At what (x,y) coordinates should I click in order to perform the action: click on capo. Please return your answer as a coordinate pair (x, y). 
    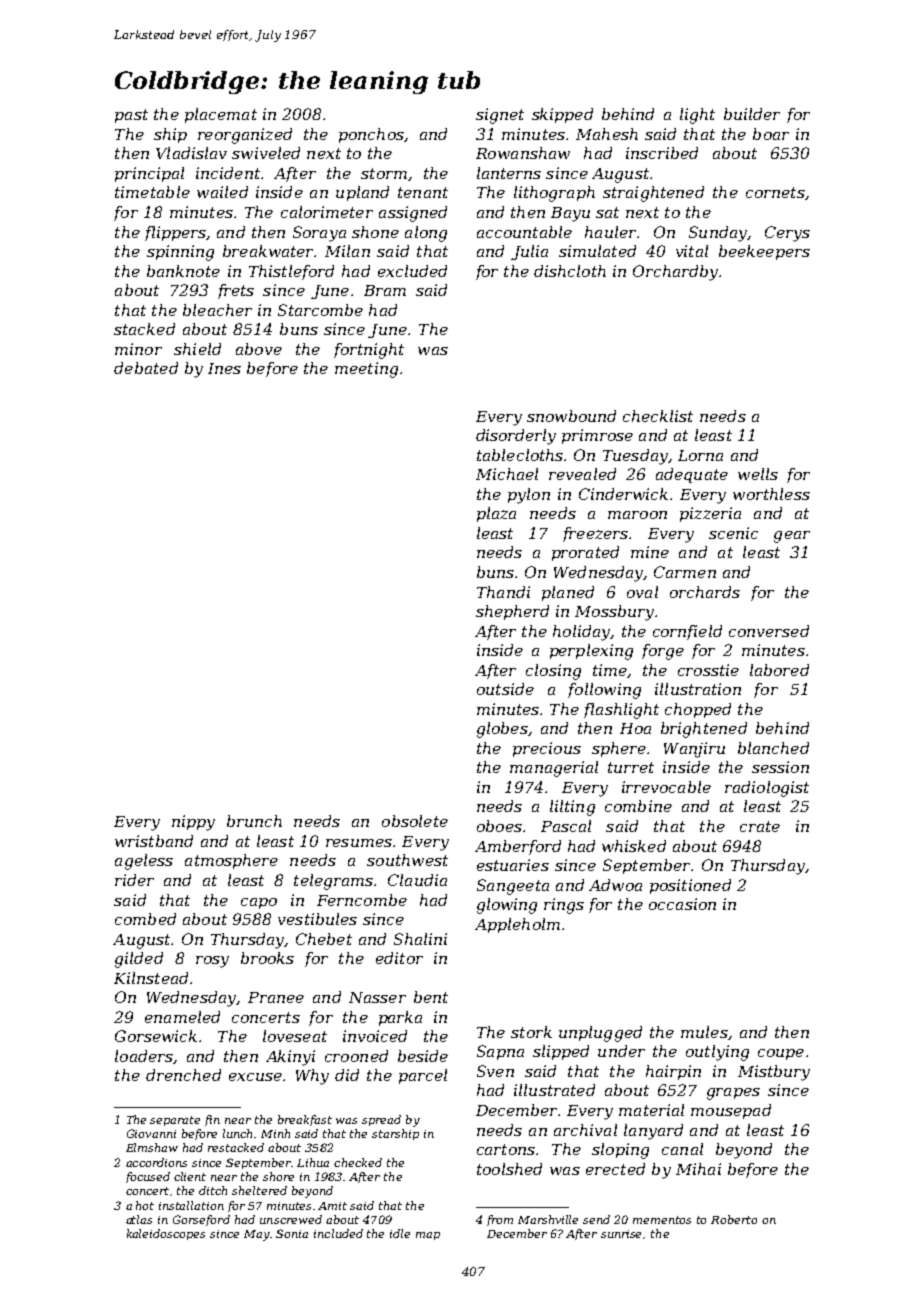
    Looking at the image, I should click on (259, 903).
